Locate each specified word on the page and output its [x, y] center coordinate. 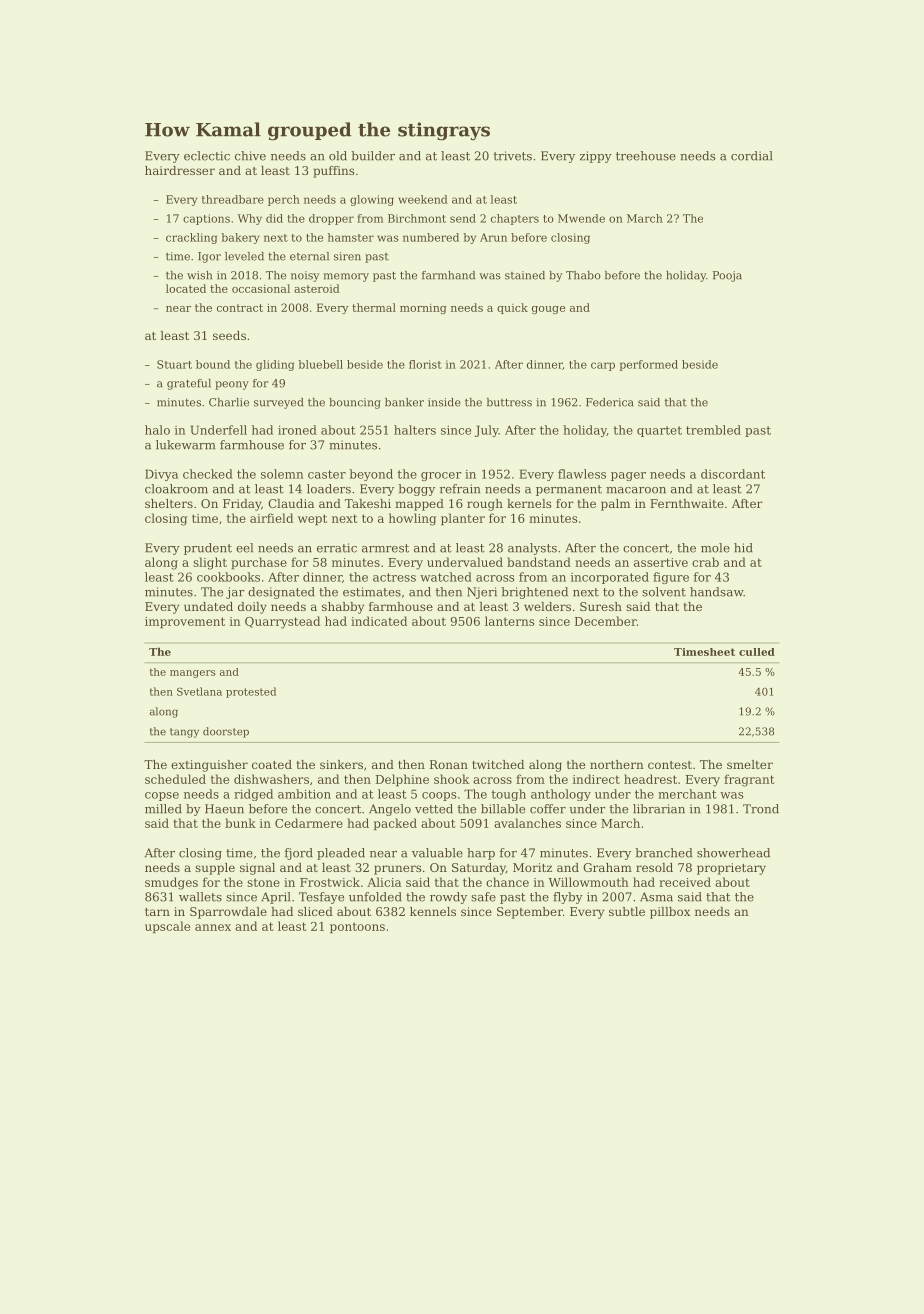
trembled [713, 430]
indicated [379, 621]
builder [373, 156]
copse [162, 796]
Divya [161, 475]
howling [412, 519]
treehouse [646, 156]
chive [250, 156]
